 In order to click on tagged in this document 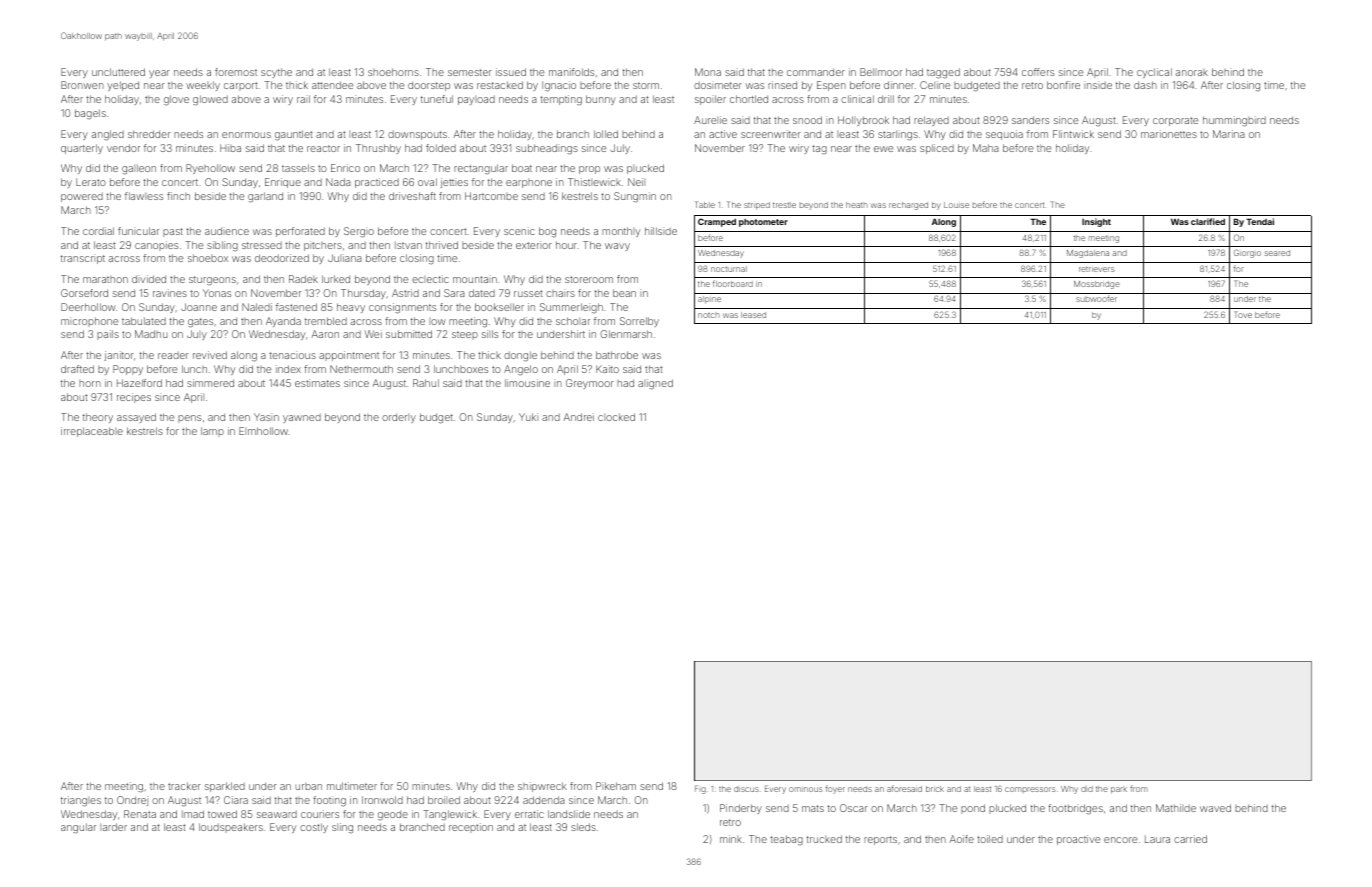, I will do `click(943, 73)`.
